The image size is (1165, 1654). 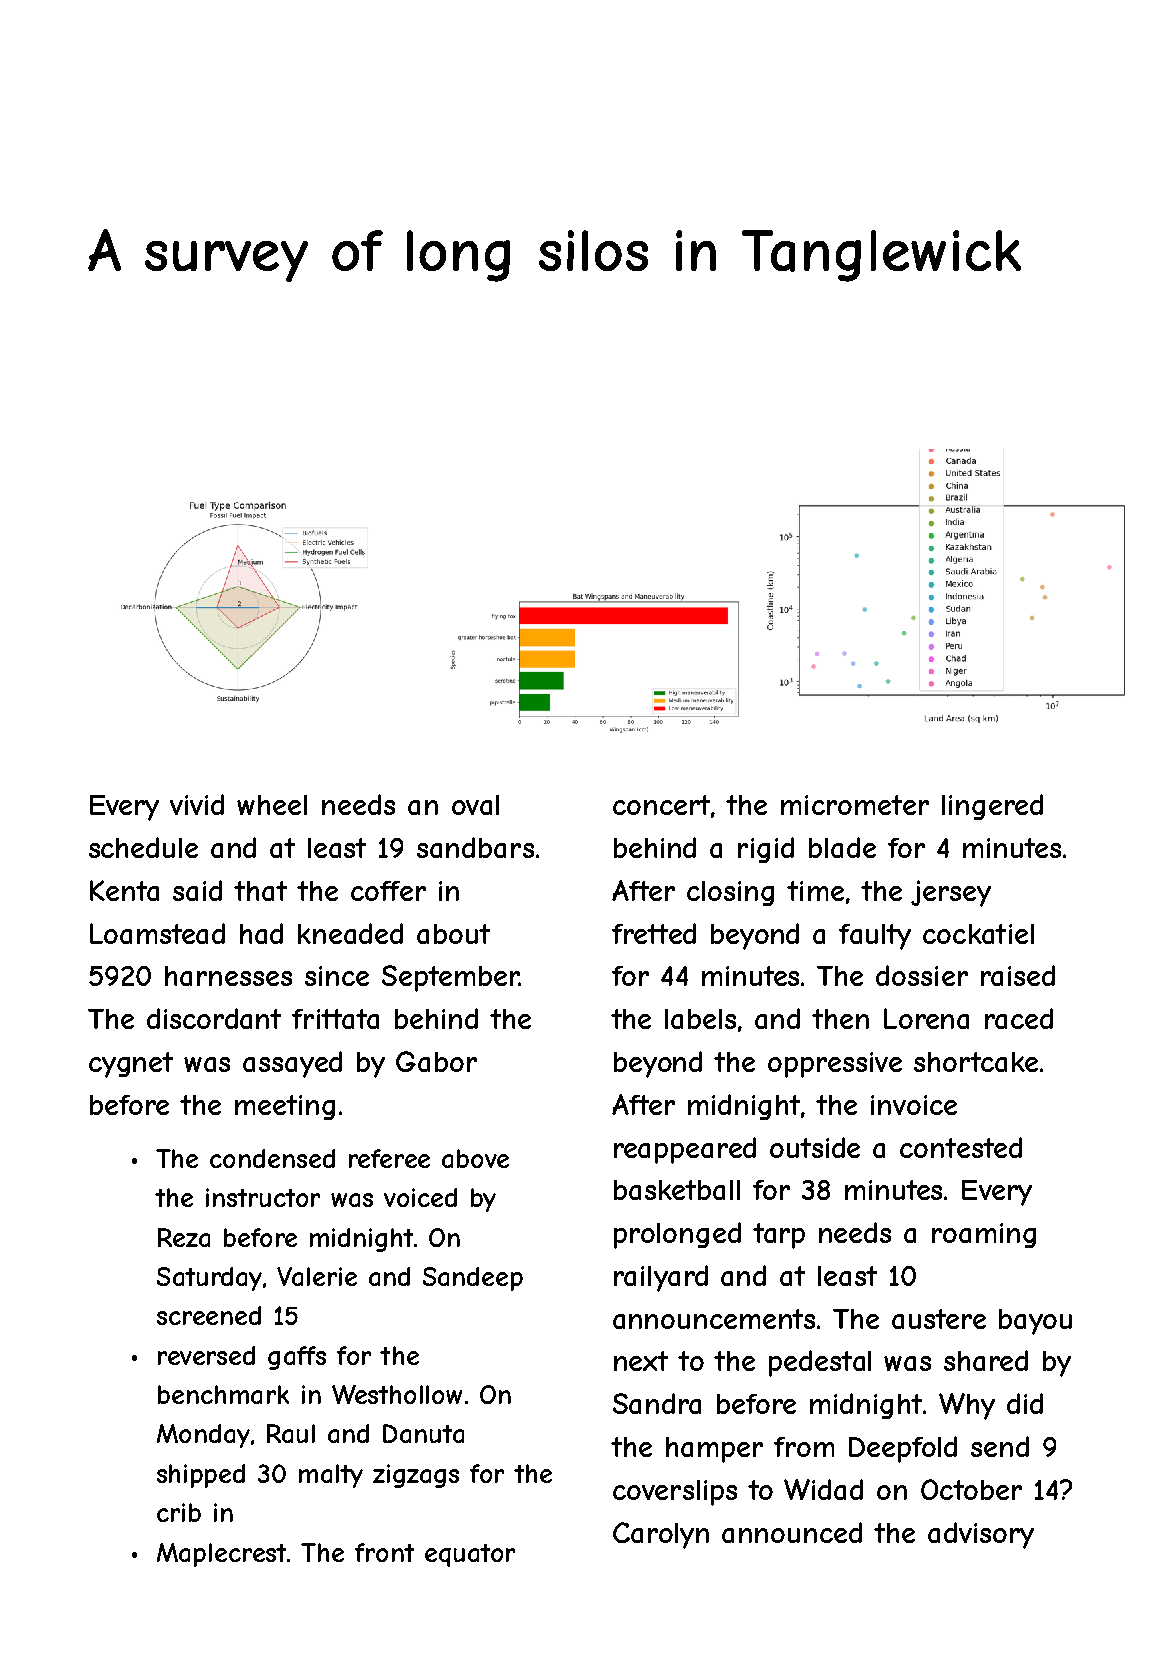 What do you see at coordinates (197, 804) in the screenshot?
I see `vivid` at bounding box center [197, 804].
